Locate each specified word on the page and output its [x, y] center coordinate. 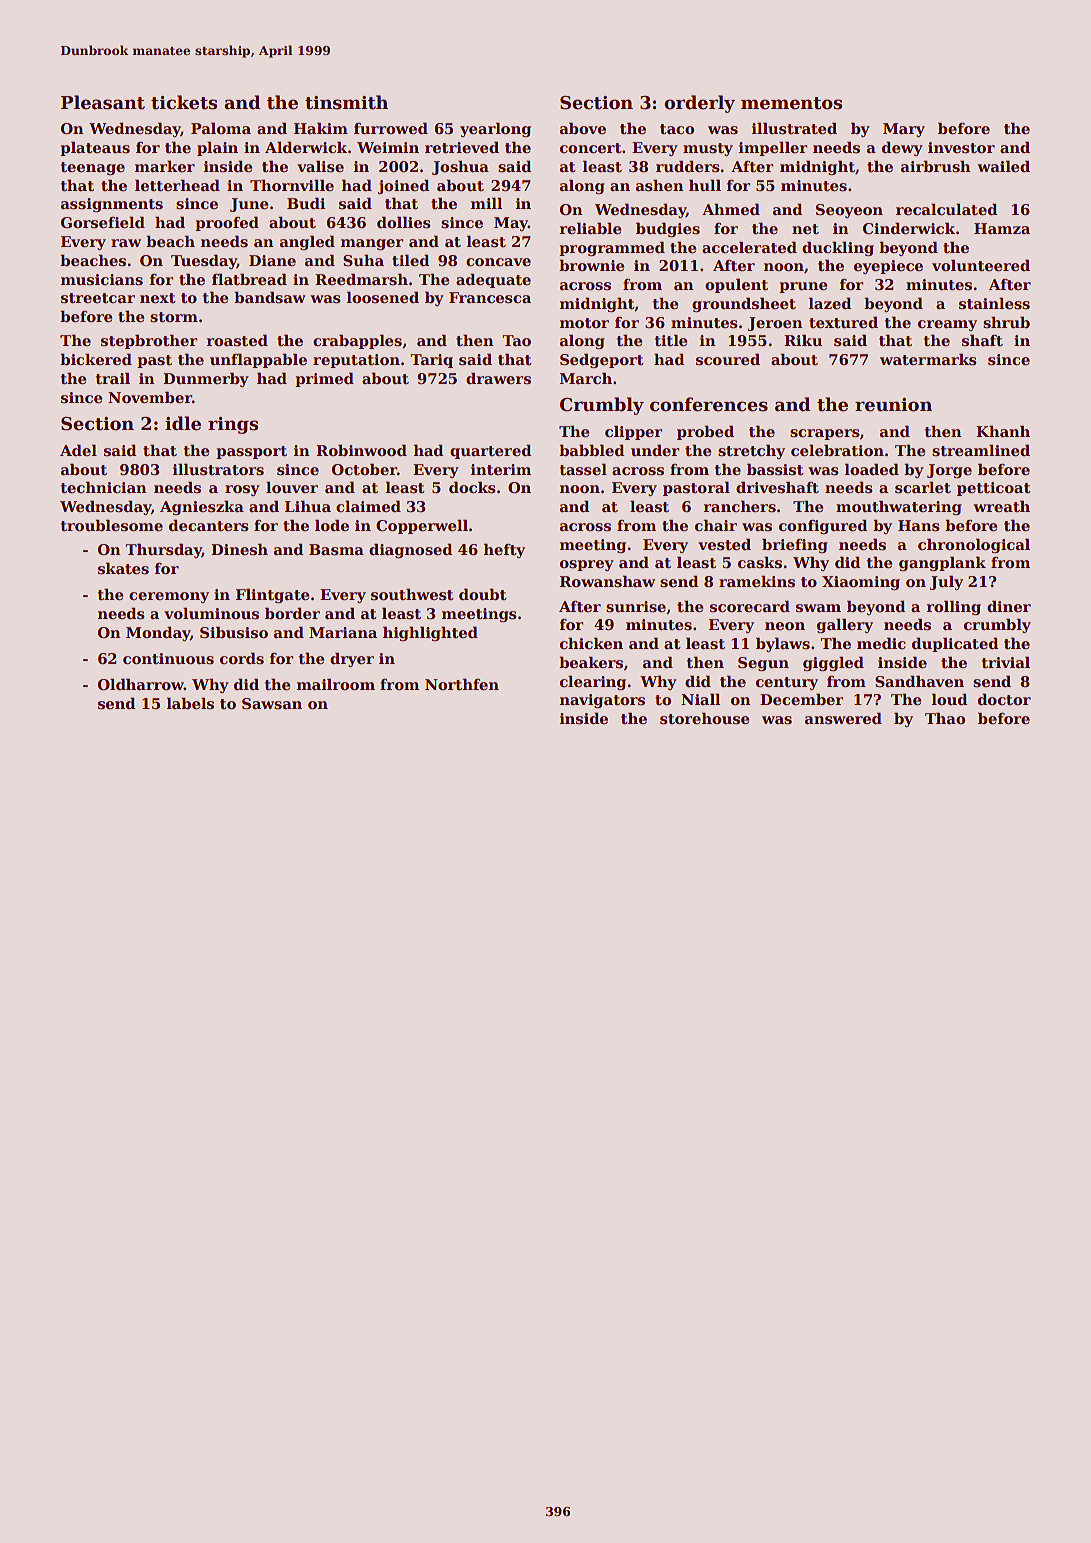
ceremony [169, 597]
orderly [699, 104]
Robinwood [361, 450]
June [249, 205]
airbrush [936, 166]
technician [104, 487]
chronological [974, 545]
